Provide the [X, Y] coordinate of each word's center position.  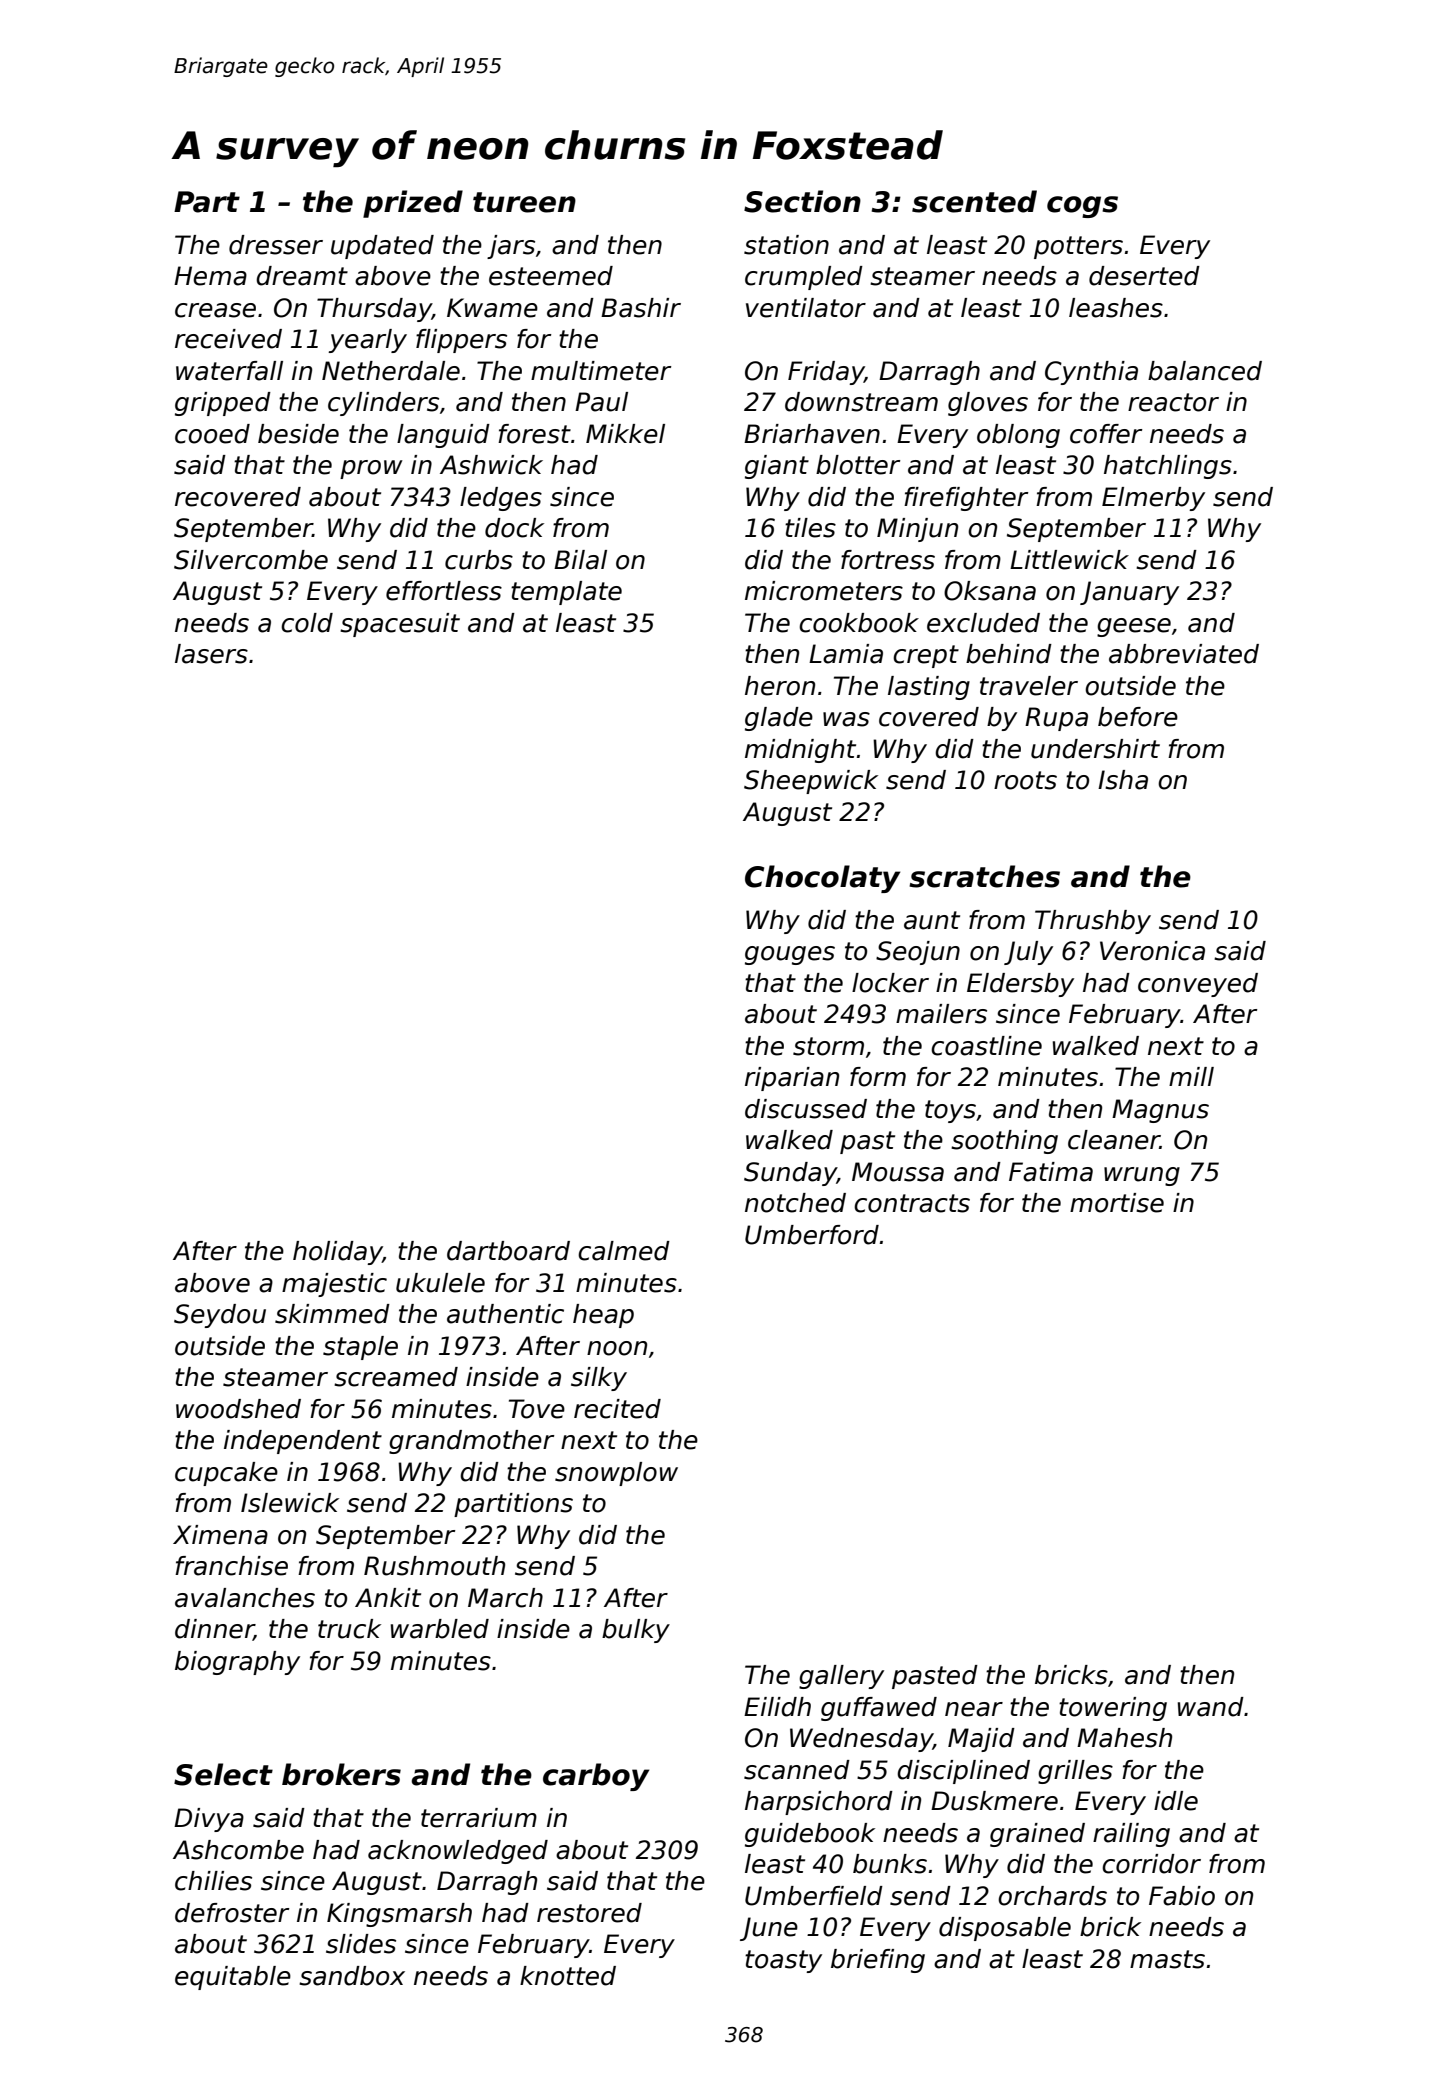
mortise [1117, 1203]
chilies [213, 1881]
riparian [792, 1079]
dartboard [508, 1251]
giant [777, 467]
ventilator [806, 308]
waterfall [229, 371]
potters [1078, 247]
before [1138, 717]
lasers [211, 654]
